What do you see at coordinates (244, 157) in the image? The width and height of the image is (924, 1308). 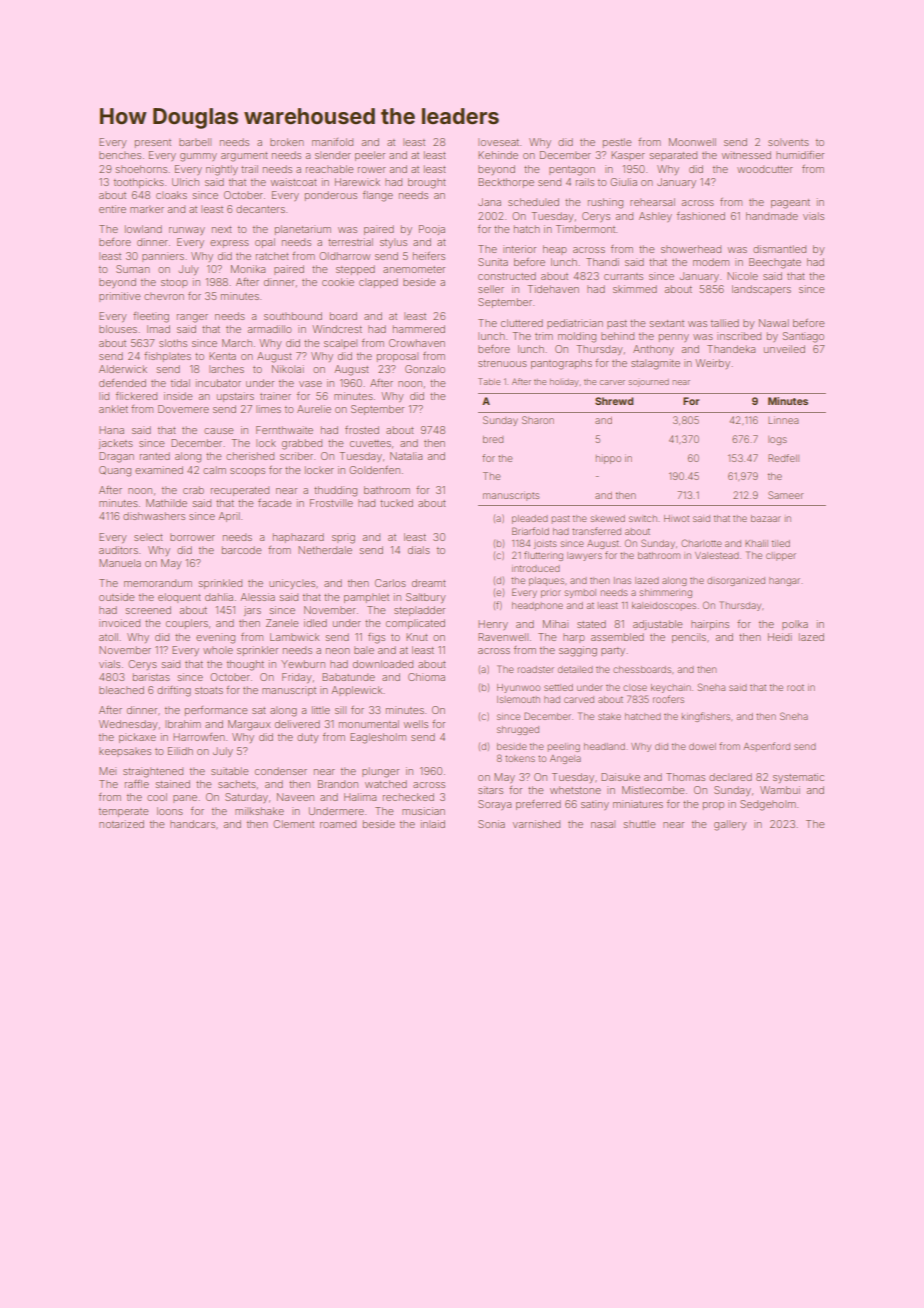 I see `argument` at bounding box center [244, 157].
